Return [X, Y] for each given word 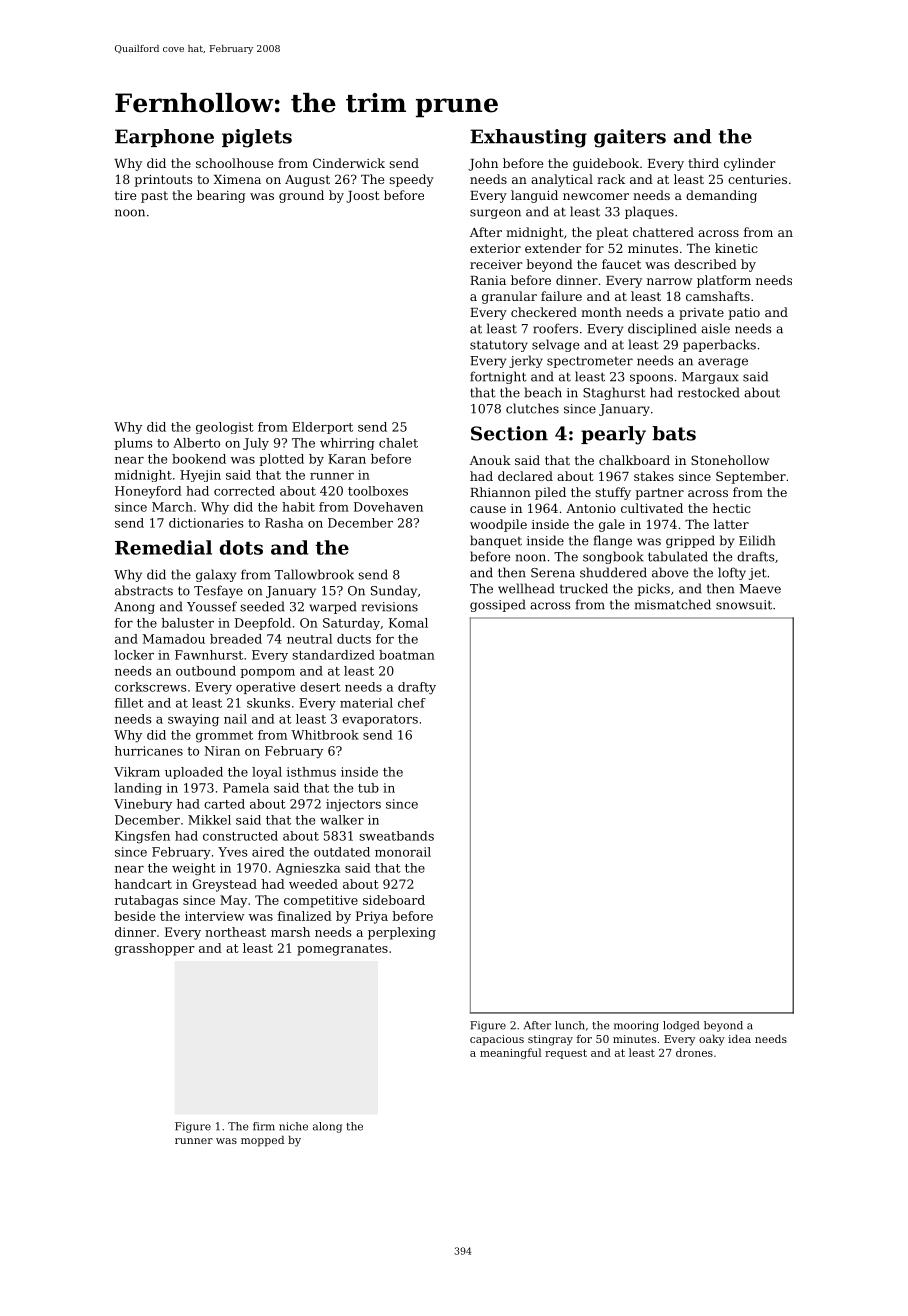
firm [264, 1126]
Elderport [322, 428]
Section [509, 433]
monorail [403, 852]
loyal [267, 773]
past [154, 197]
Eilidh [757, 540]
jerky [526, 361]
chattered [663, 232]
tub [368, 788]
